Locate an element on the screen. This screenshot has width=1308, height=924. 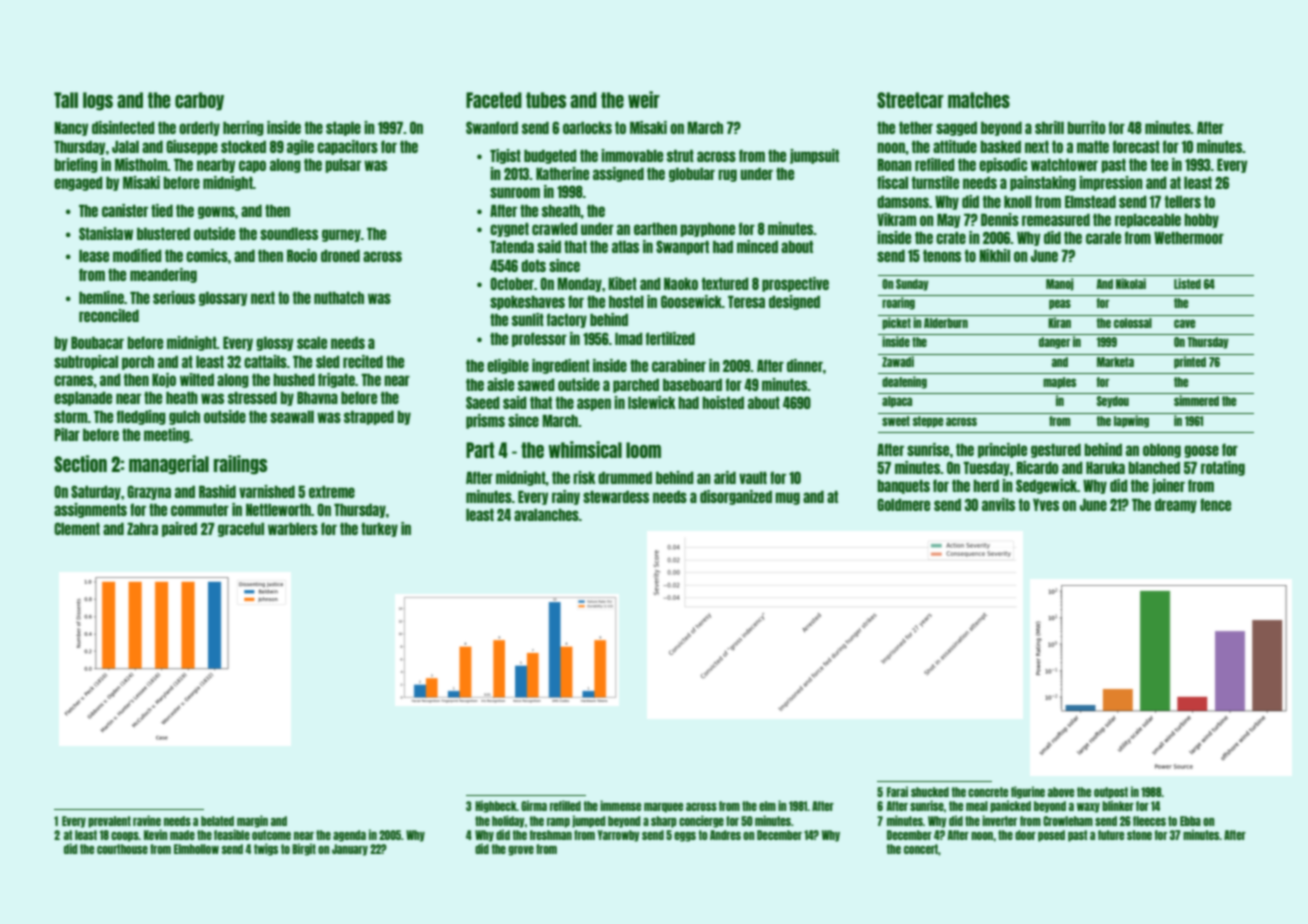
mug is located at coordinates (787, 498).
